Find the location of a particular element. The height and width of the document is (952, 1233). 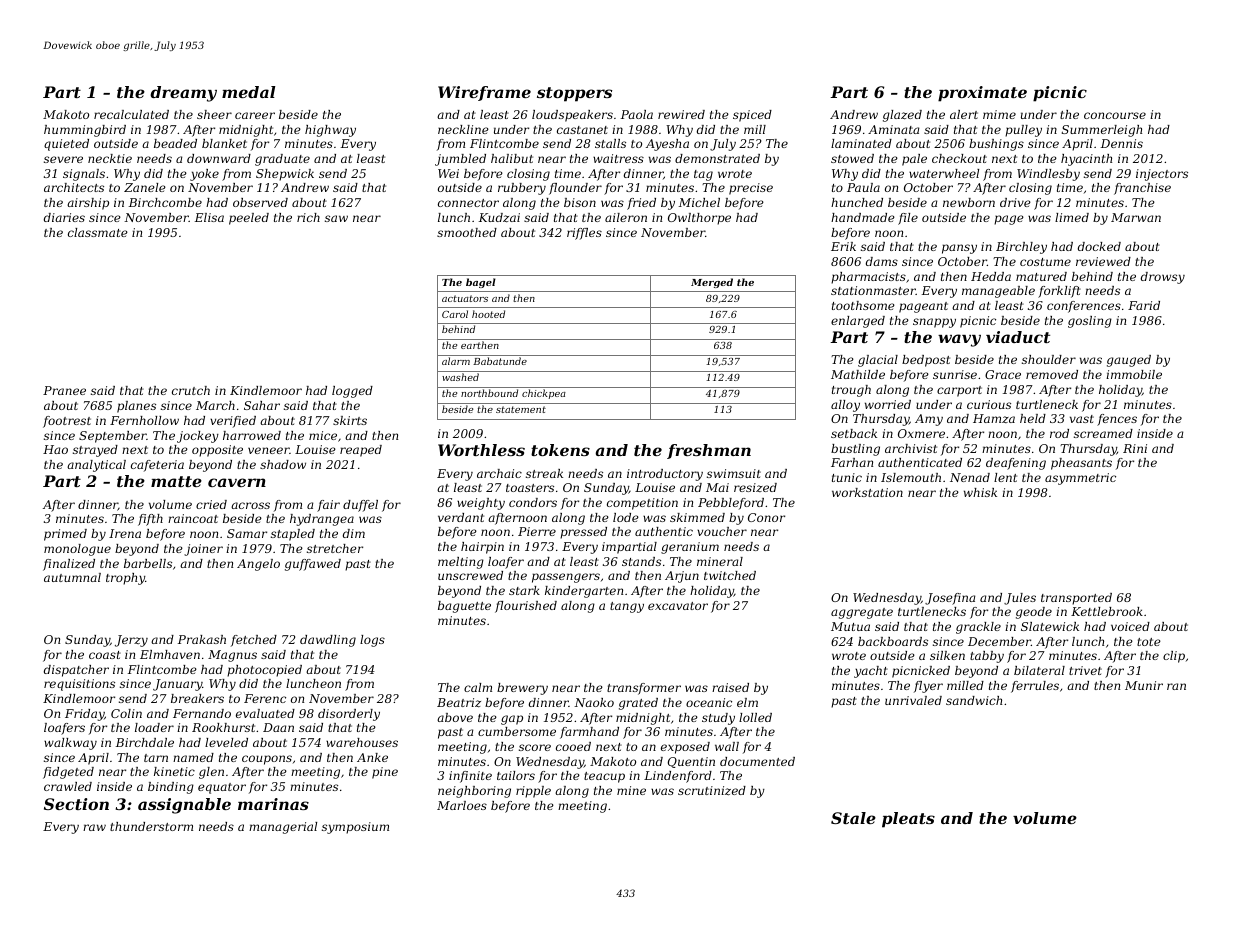

brewery is located at coordinates (522, 689).
